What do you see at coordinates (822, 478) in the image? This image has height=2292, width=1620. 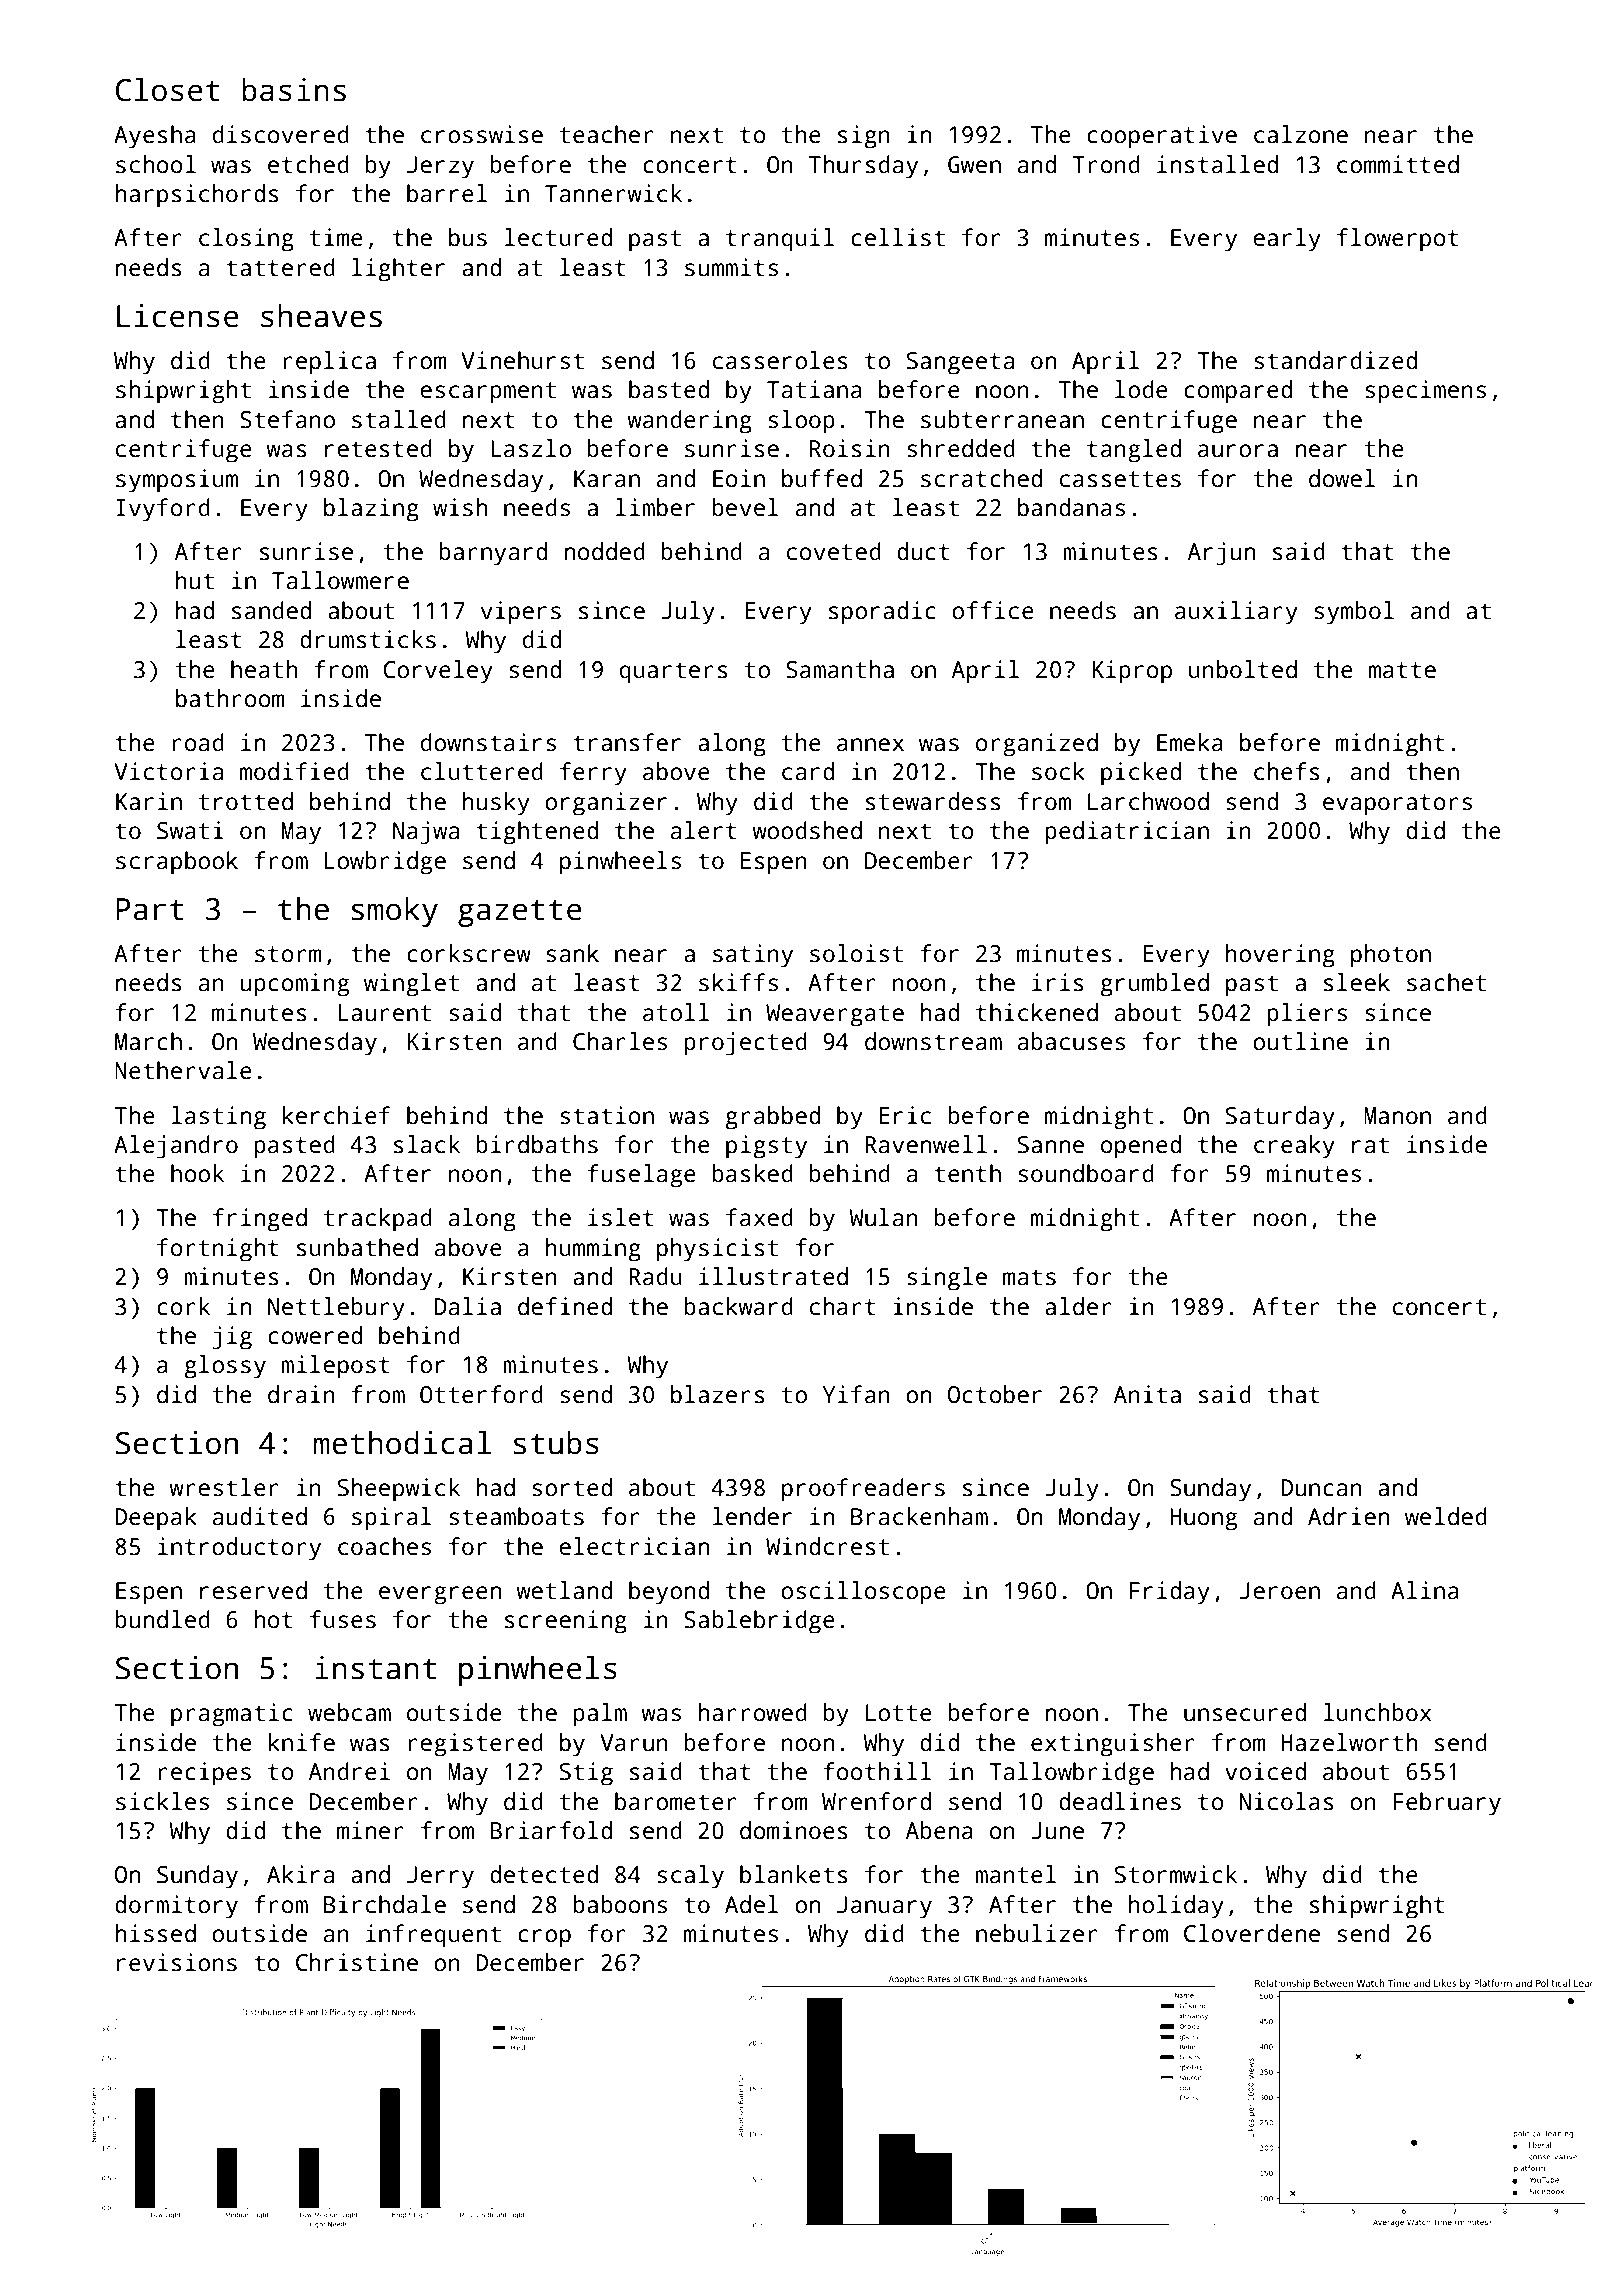 I see `buffed` at bounding box center [822, 478].
